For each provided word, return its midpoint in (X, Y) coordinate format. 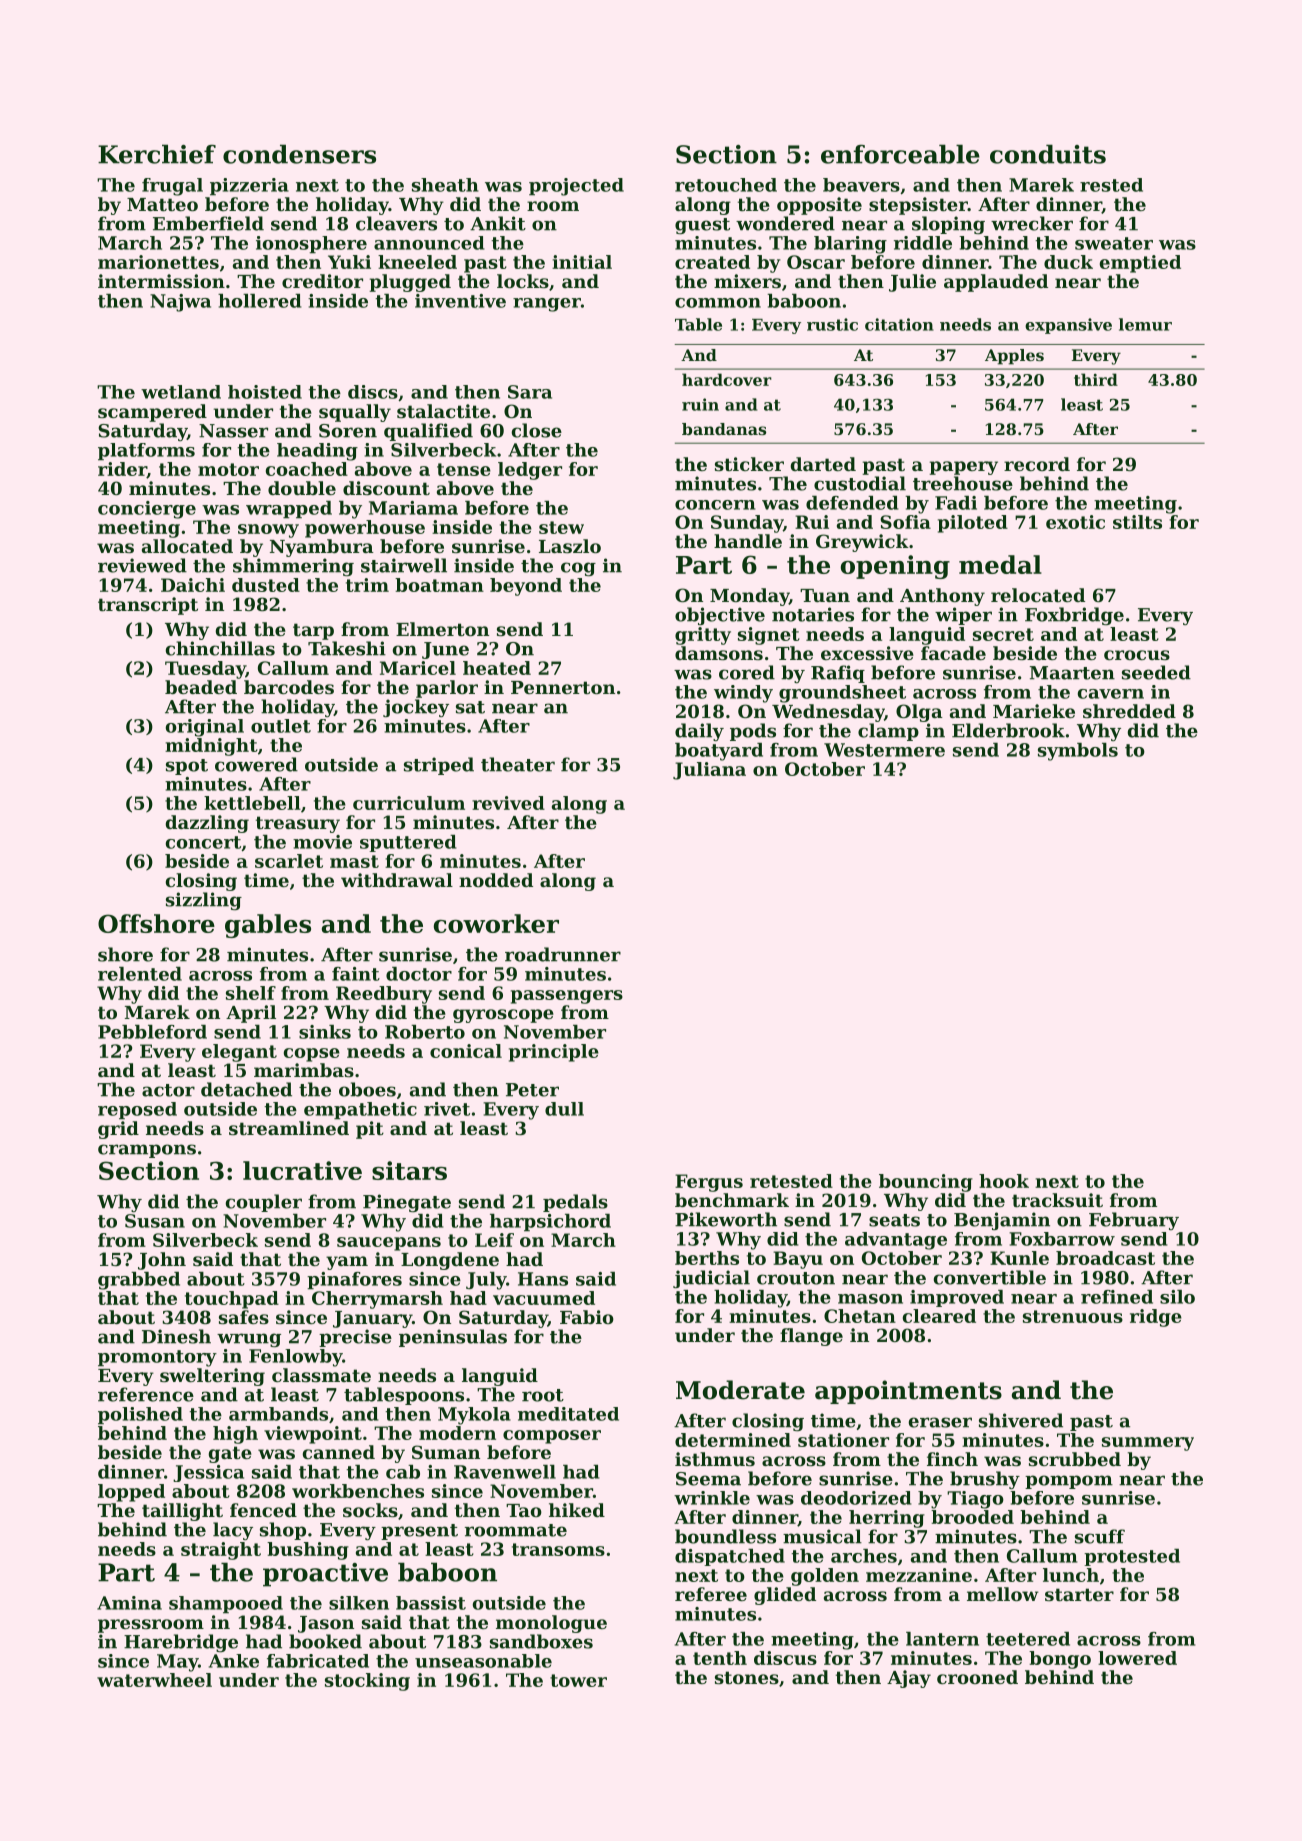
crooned (977, 1677)
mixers (747, 281)
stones (747, 1677)
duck (1068, 262)
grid (118, 1130)
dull (564, 1109)
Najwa (180, 303)
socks (370, 1510)
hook (1004, 1181)
